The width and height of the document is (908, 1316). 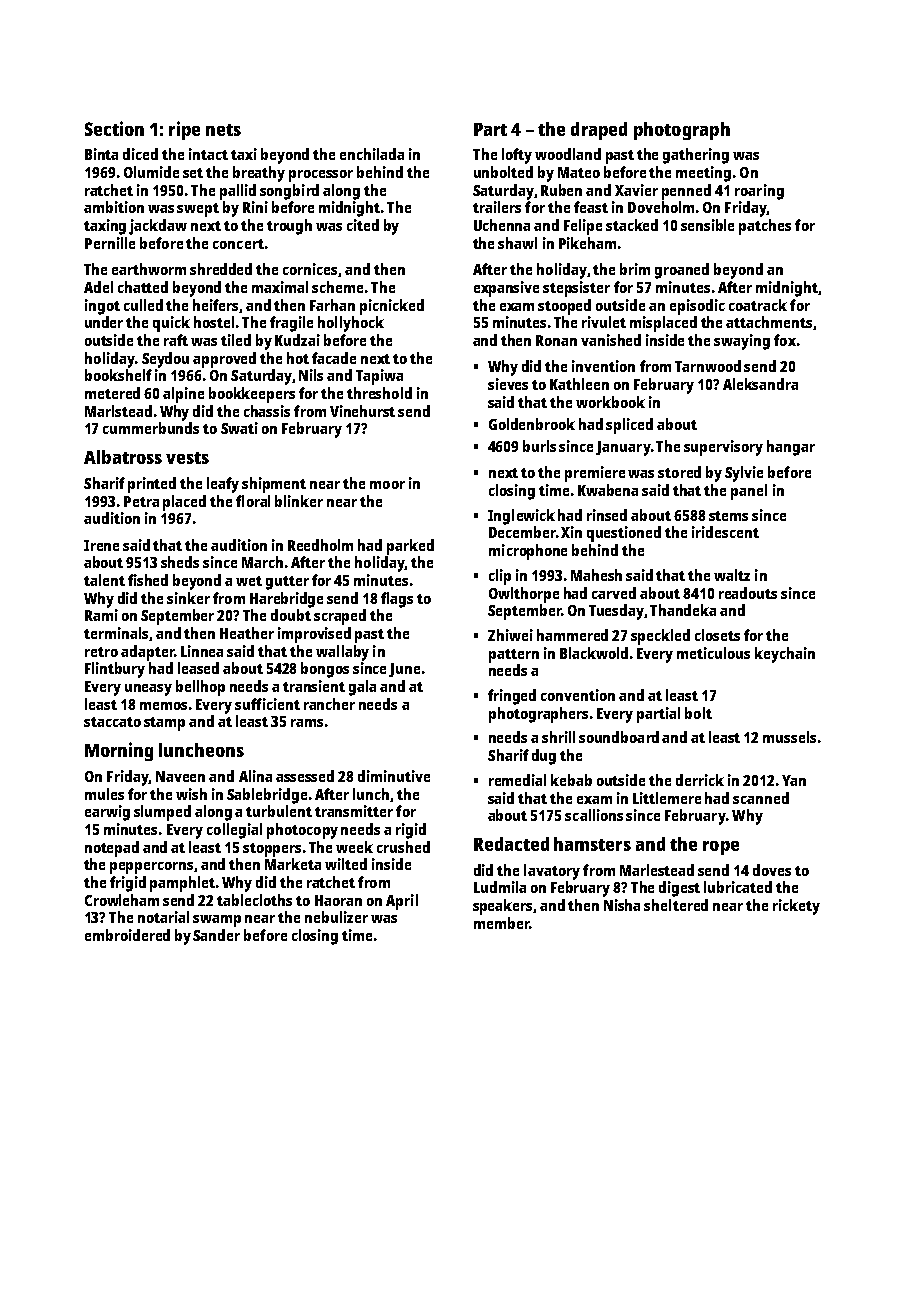 I want to click on member, so click(x=501, y=923).
